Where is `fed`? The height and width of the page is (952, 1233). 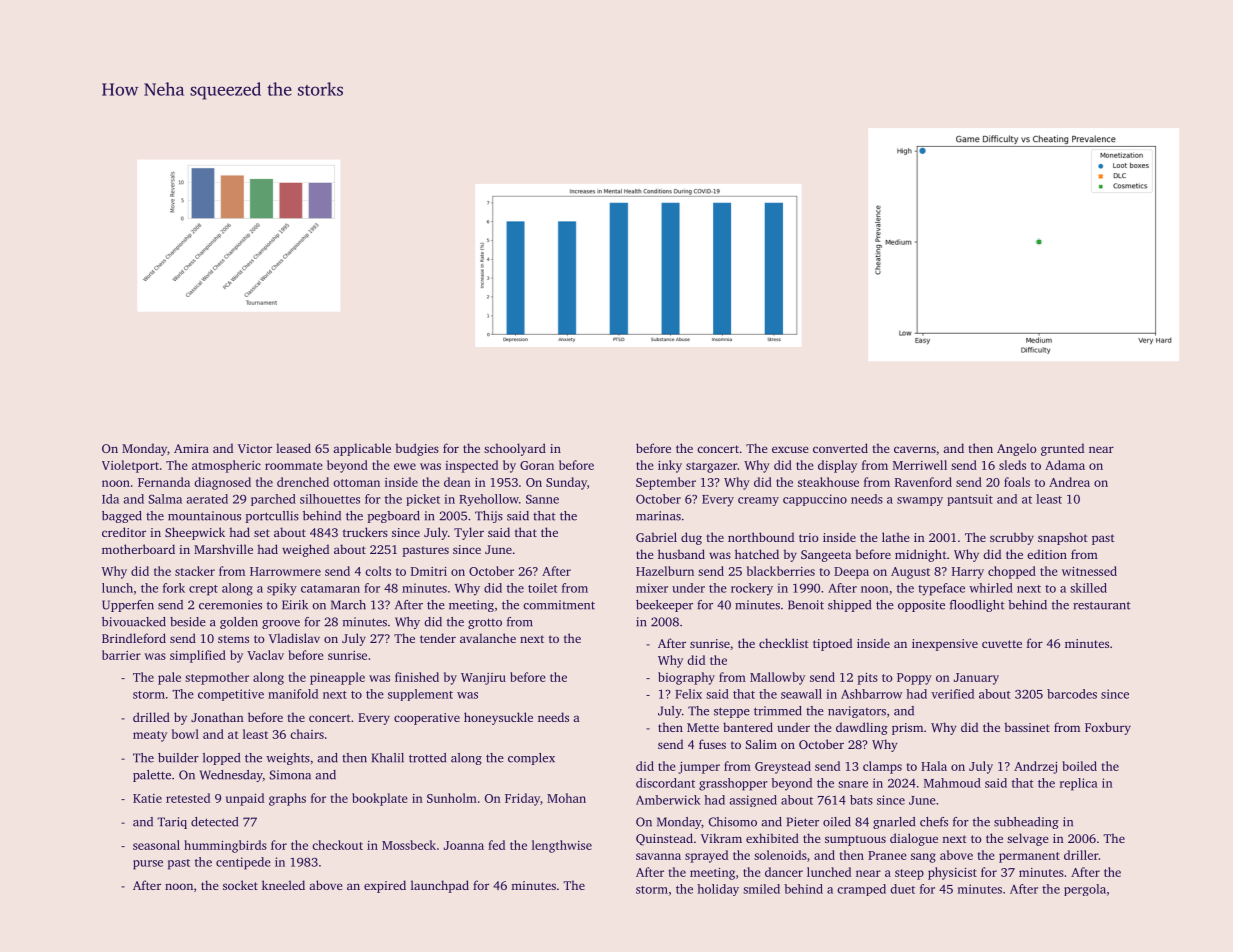
fed is located at coordinates (496, 845).
